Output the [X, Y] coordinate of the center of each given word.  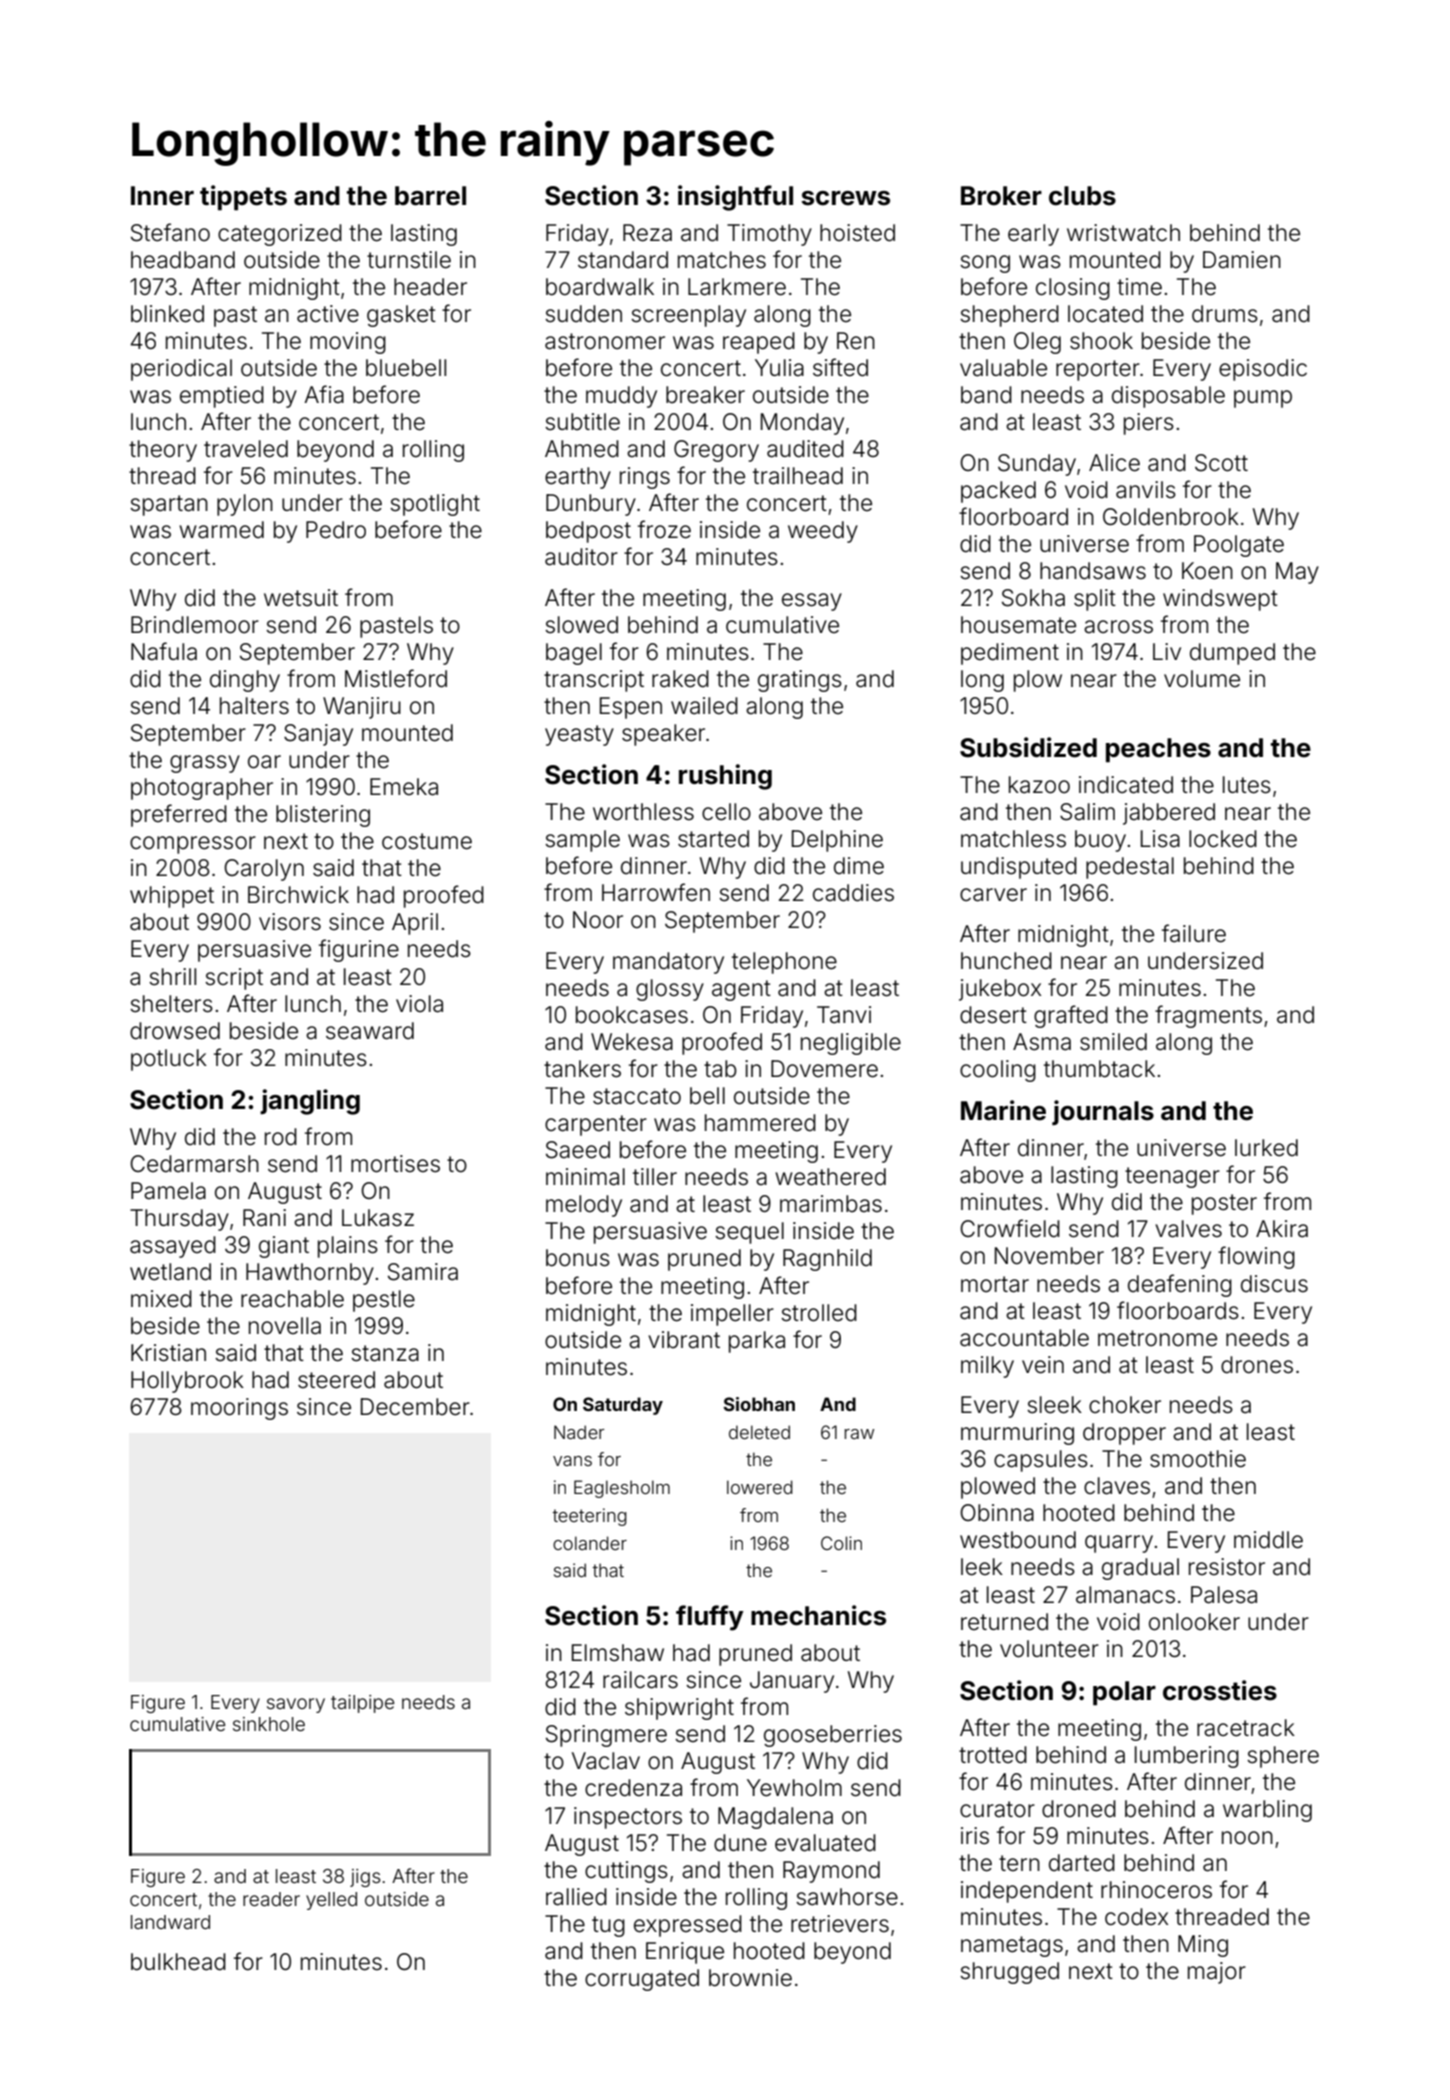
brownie [750, 1978]
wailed [704, 706]
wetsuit [301, 598]
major [1217, 1973]
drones [1257, 1365]
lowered [760, 1487]
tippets [243, 198]
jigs [365, 1878]
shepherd [1009, 316]
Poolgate [1239, 546]
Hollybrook [187, 1382]
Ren [856, 341]
